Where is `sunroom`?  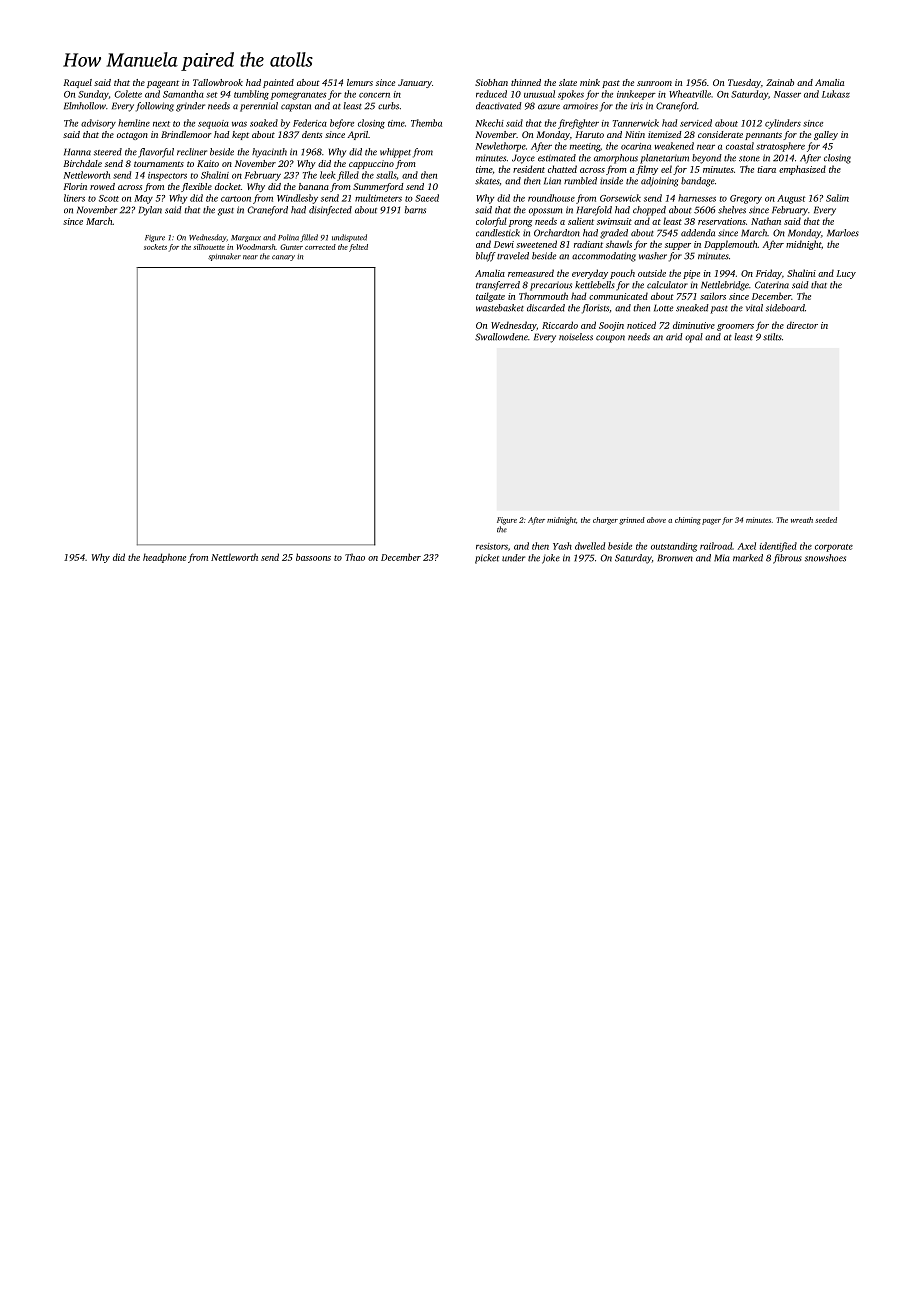 sunroom is located at coordinates (654, 83).
